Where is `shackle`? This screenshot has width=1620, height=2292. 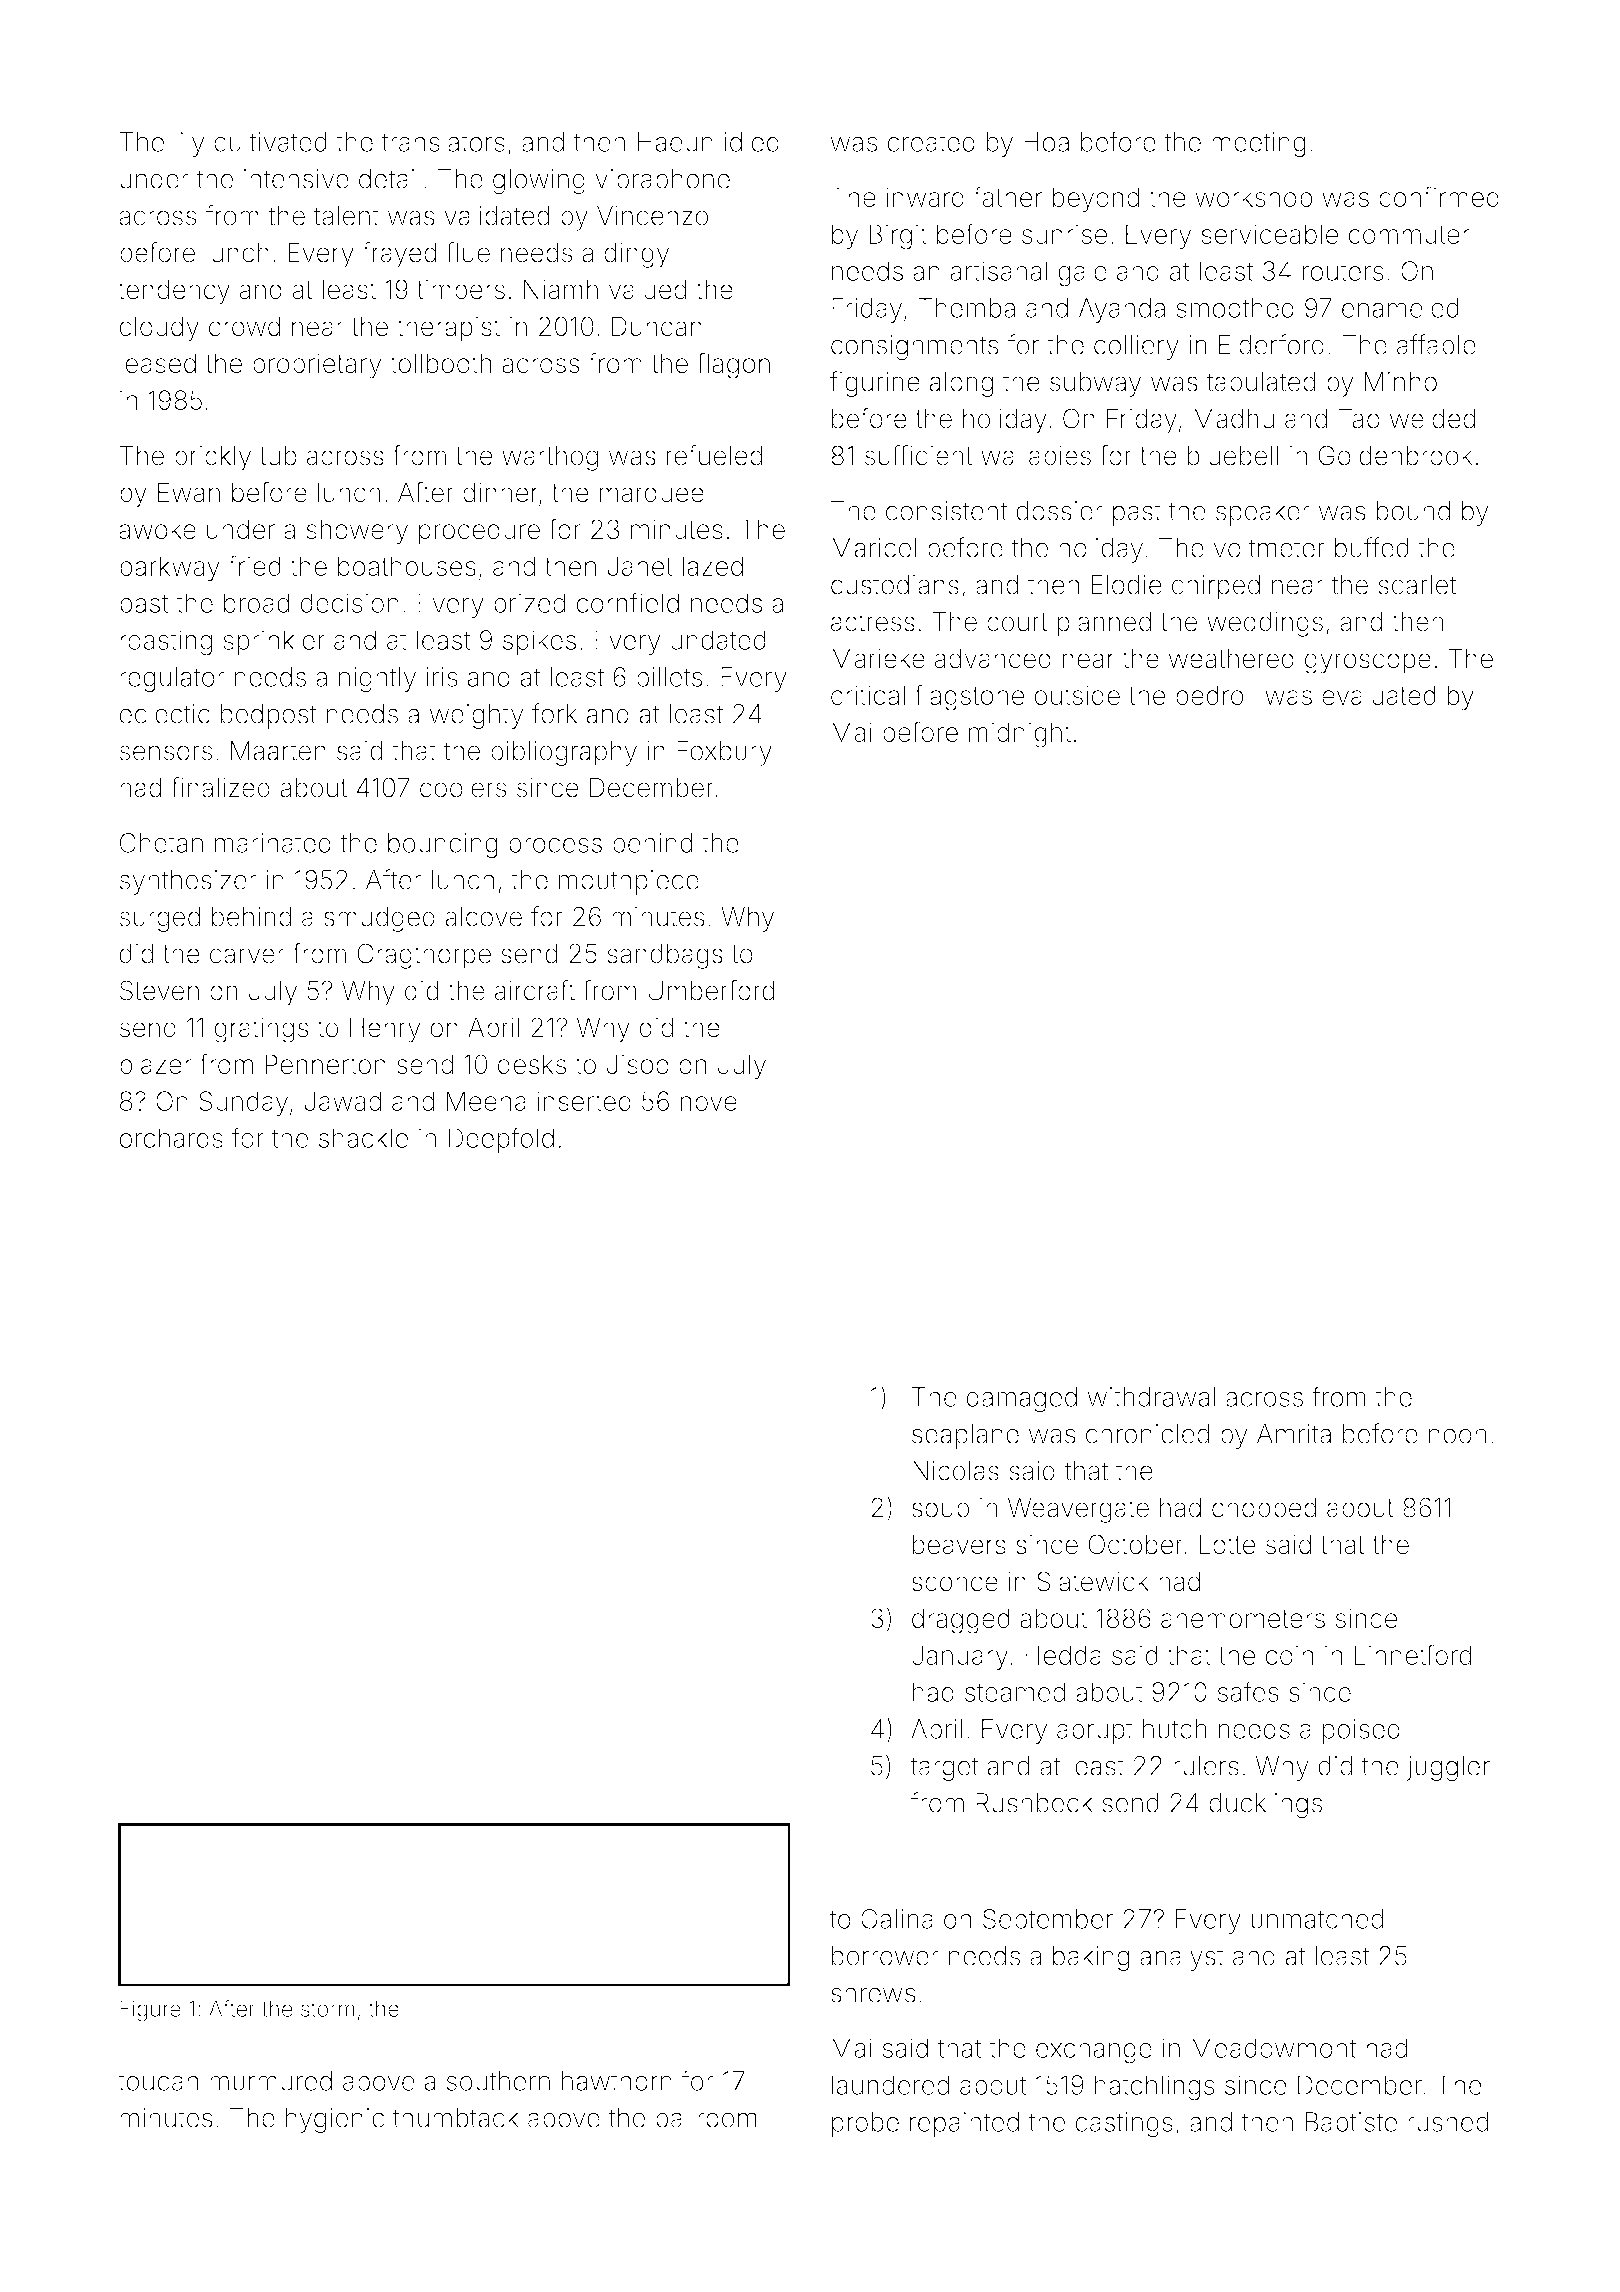 shackle is located at coordinates (363, 1138).
